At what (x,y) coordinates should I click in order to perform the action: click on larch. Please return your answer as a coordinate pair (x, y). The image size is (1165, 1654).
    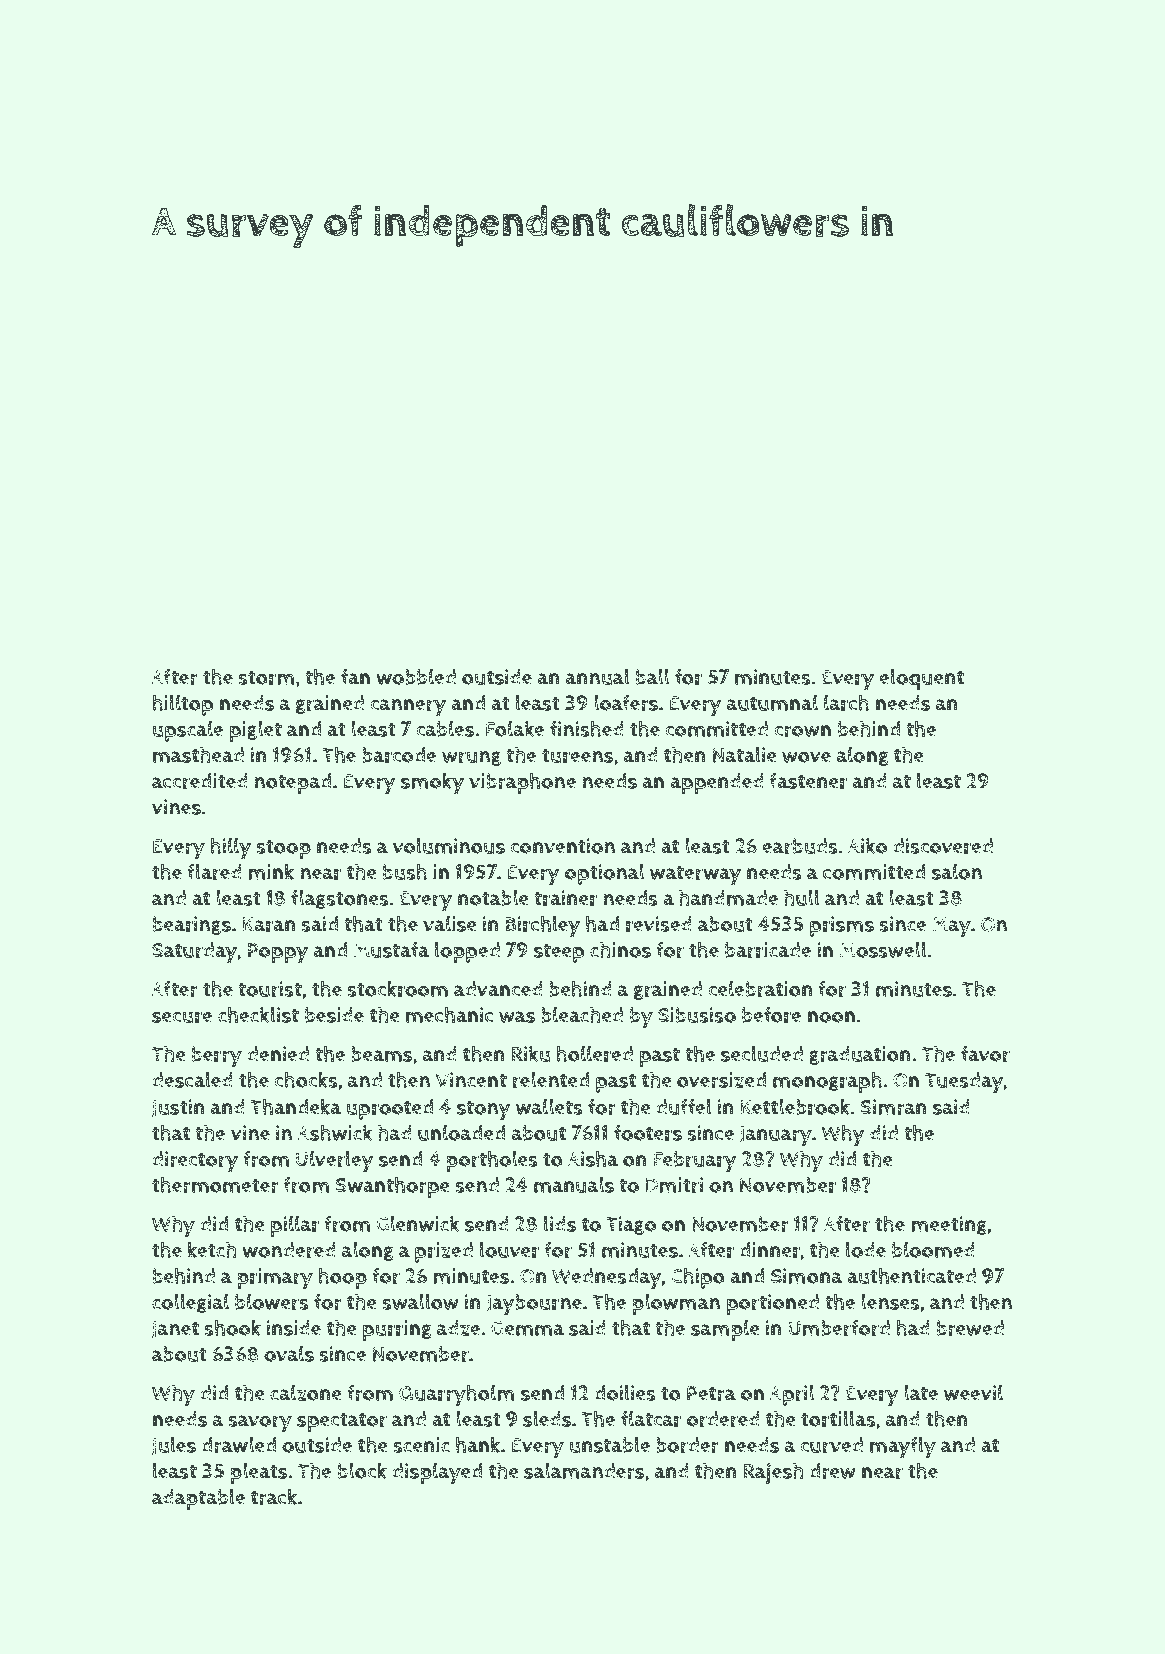
    Looking at the image, I should click on (846, 702).
